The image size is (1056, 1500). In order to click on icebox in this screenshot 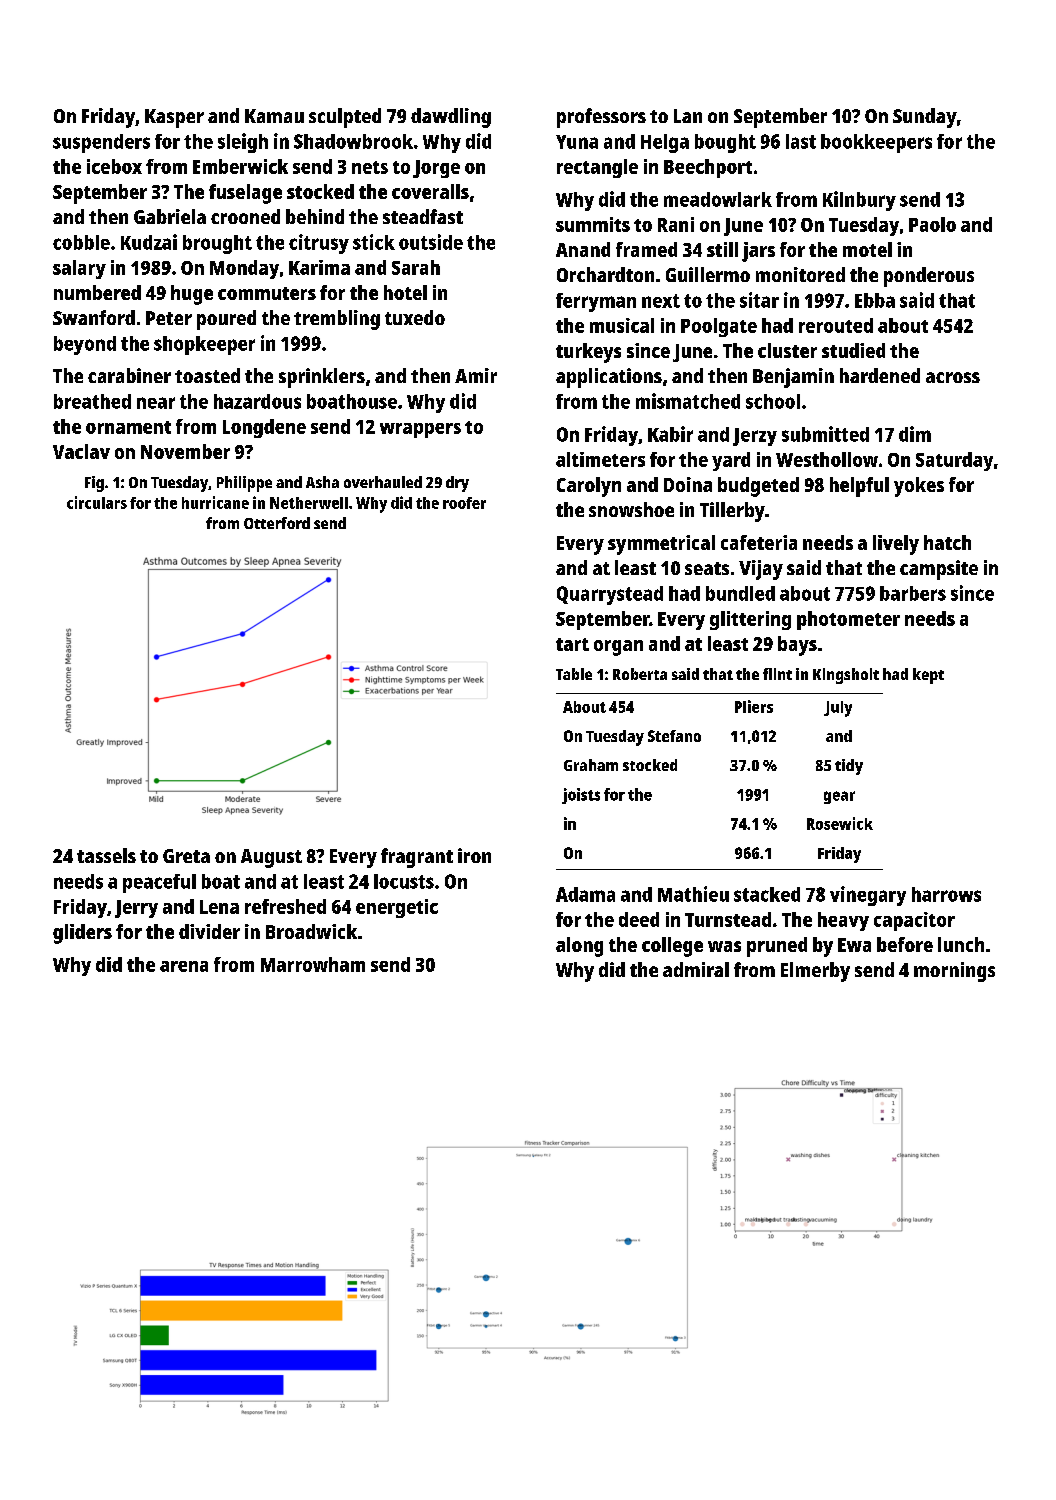, I will do `click(114, 166)`.
